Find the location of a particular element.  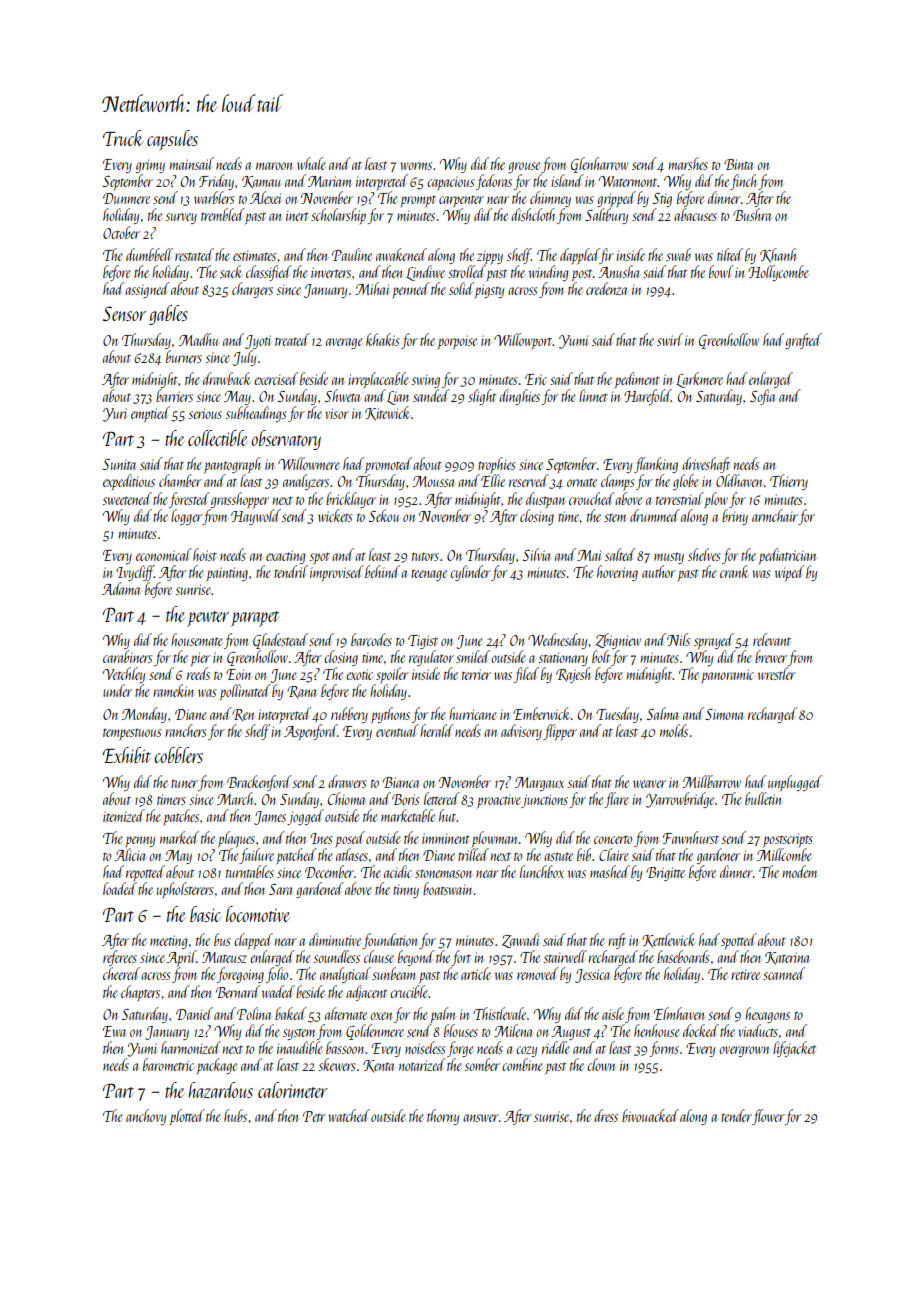

Friday is located at coordinates (216, 182).
